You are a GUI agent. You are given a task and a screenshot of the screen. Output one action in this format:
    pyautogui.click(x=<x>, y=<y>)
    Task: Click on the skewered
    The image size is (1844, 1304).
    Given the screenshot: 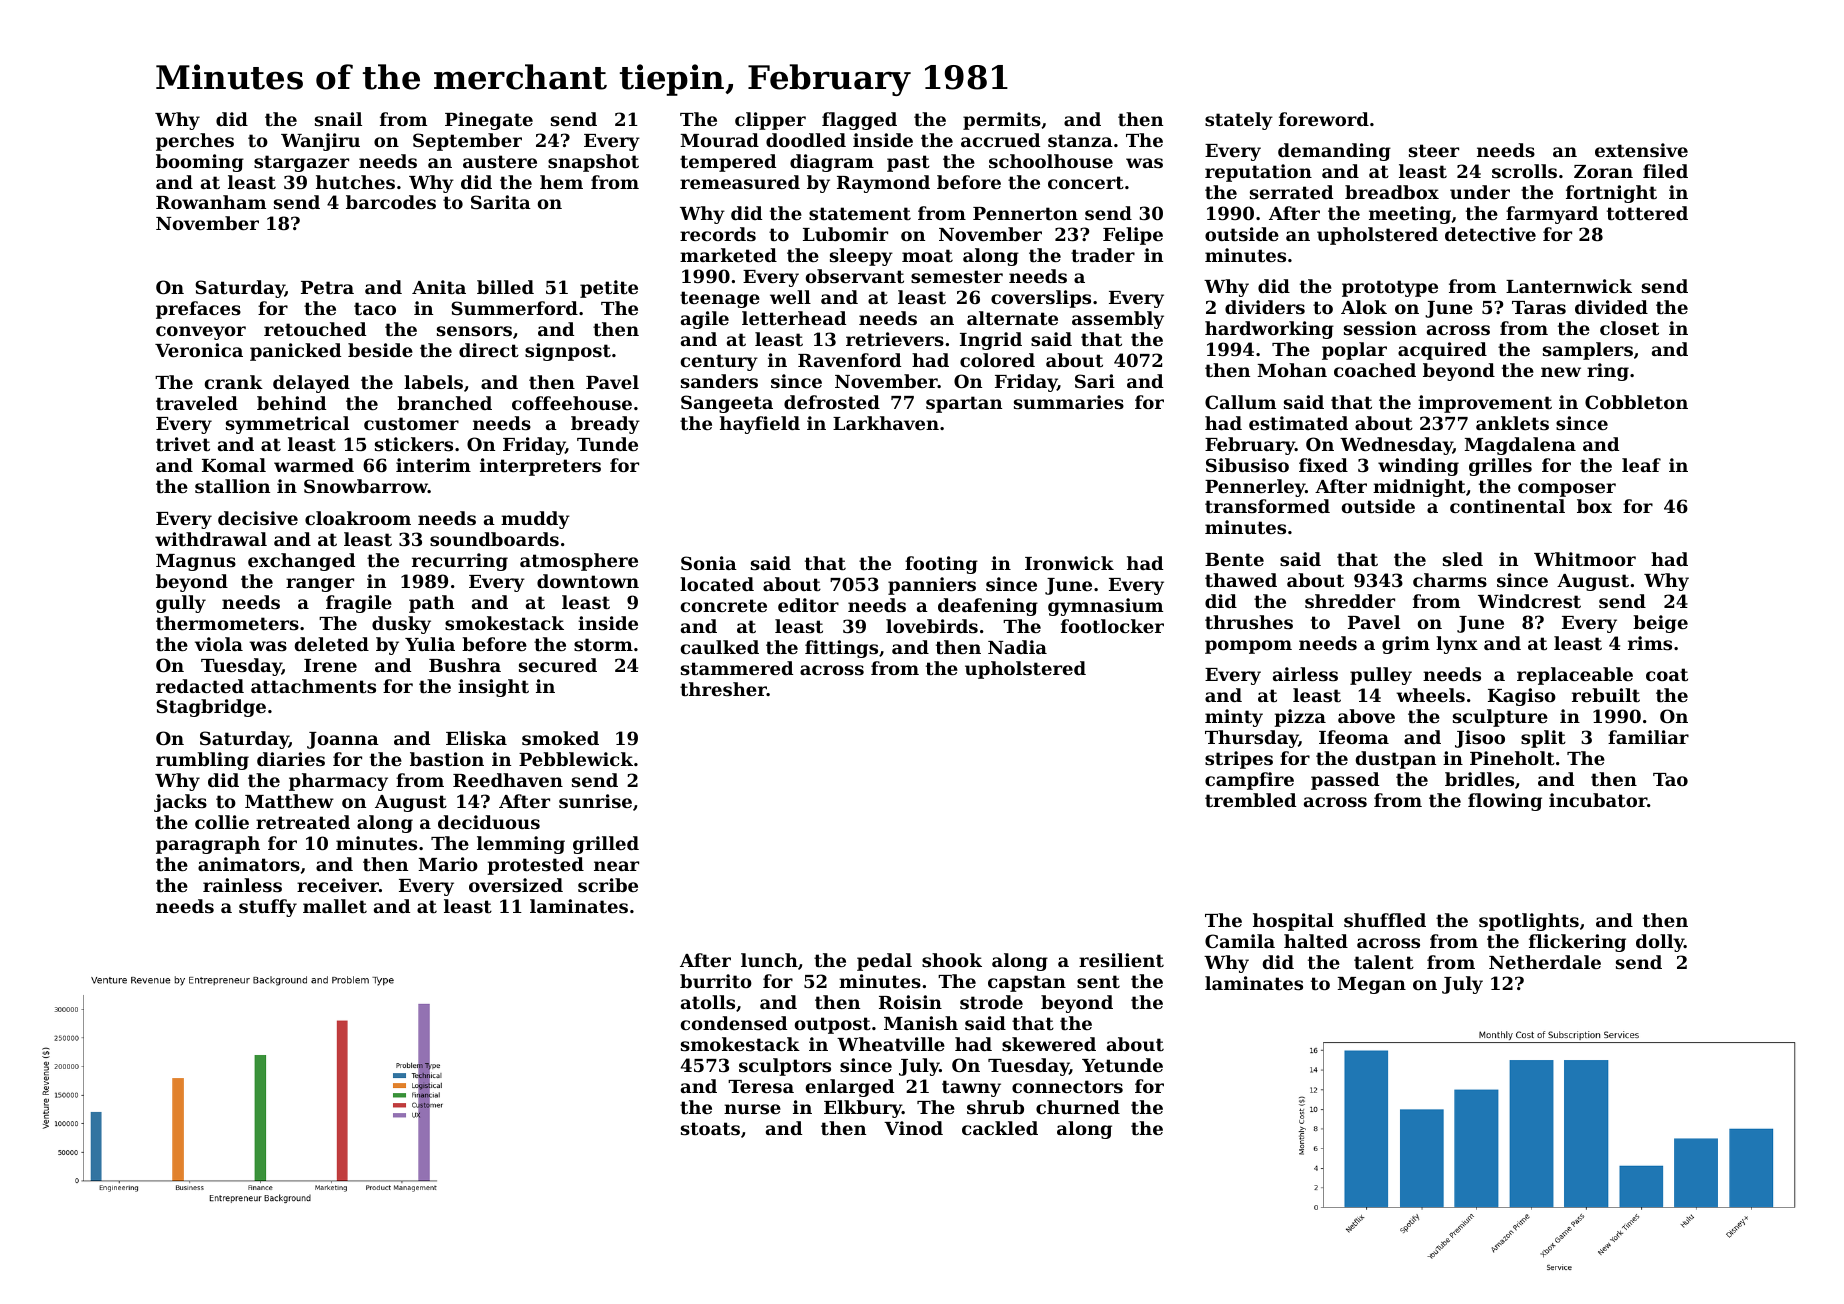 What is the action you would take?
    pyautogui.click(x=1049, y=1044)
